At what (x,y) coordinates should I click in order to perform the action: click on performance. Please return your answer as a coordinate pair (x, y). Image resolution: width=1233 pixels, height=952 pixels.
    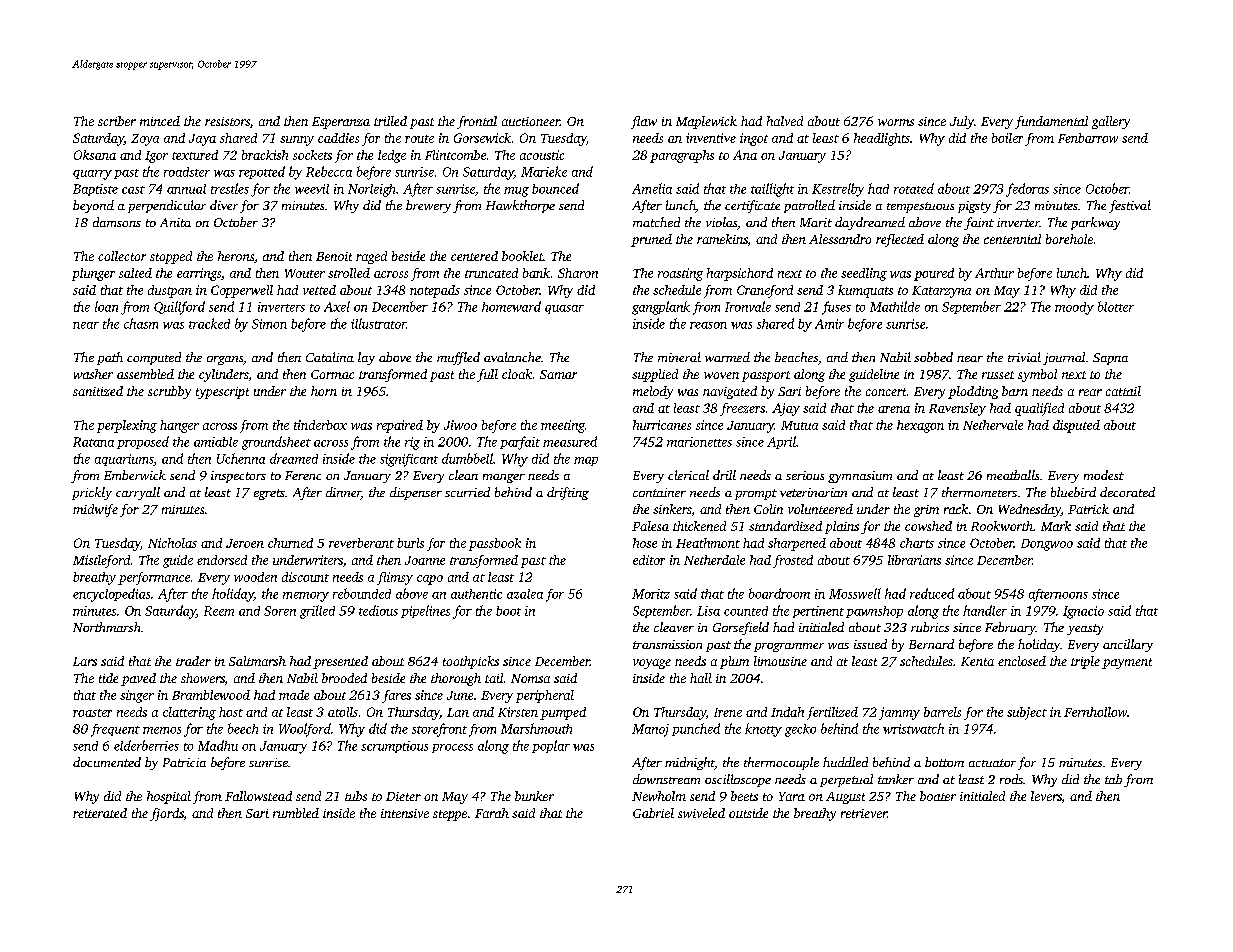
    Looking at the image, I should click on (154, 578).
